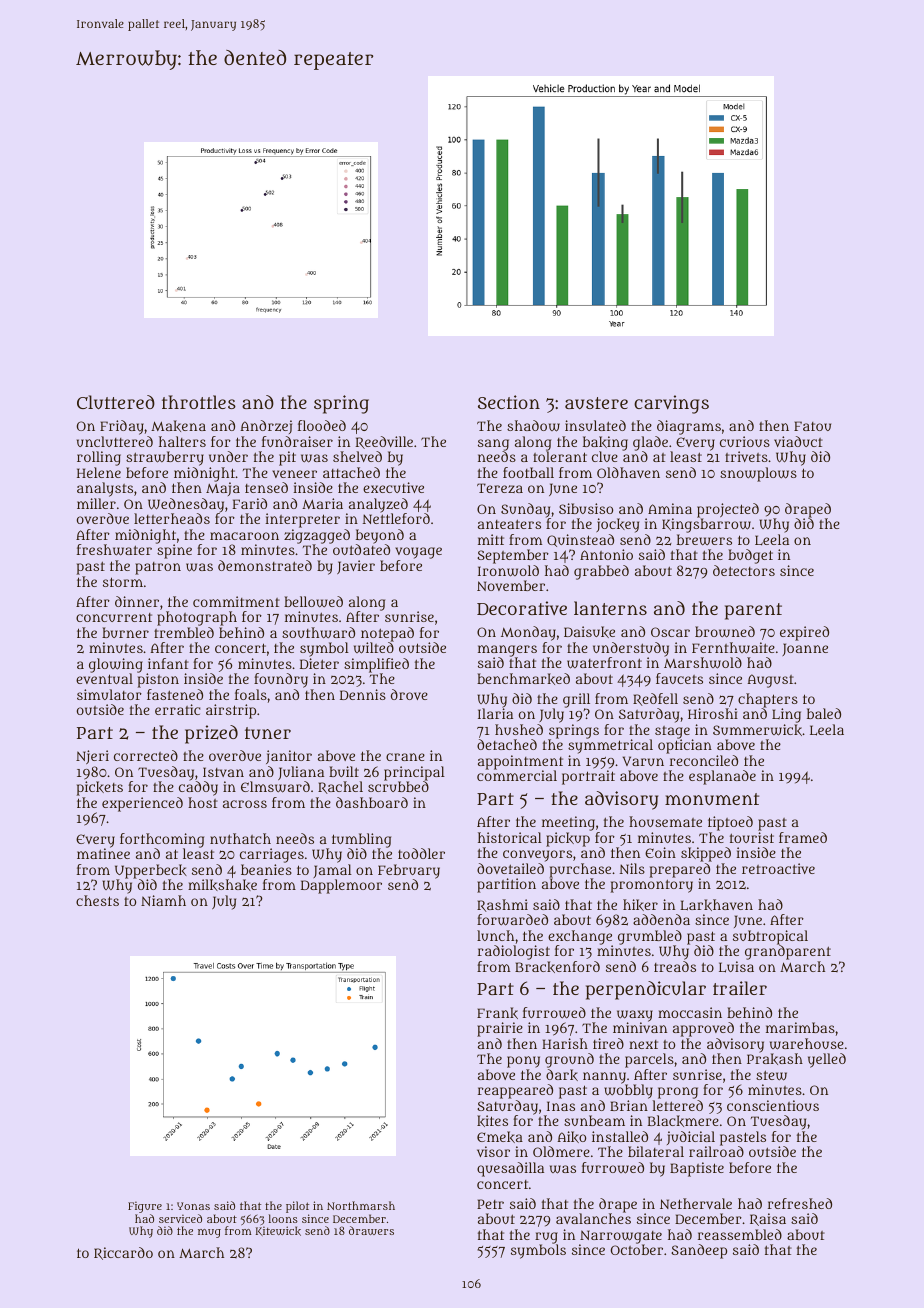 The height and width of the image is (1308, 924). Describe the element at coordinates (123, 1253) in the image. I see `Riccardo` at that location.
